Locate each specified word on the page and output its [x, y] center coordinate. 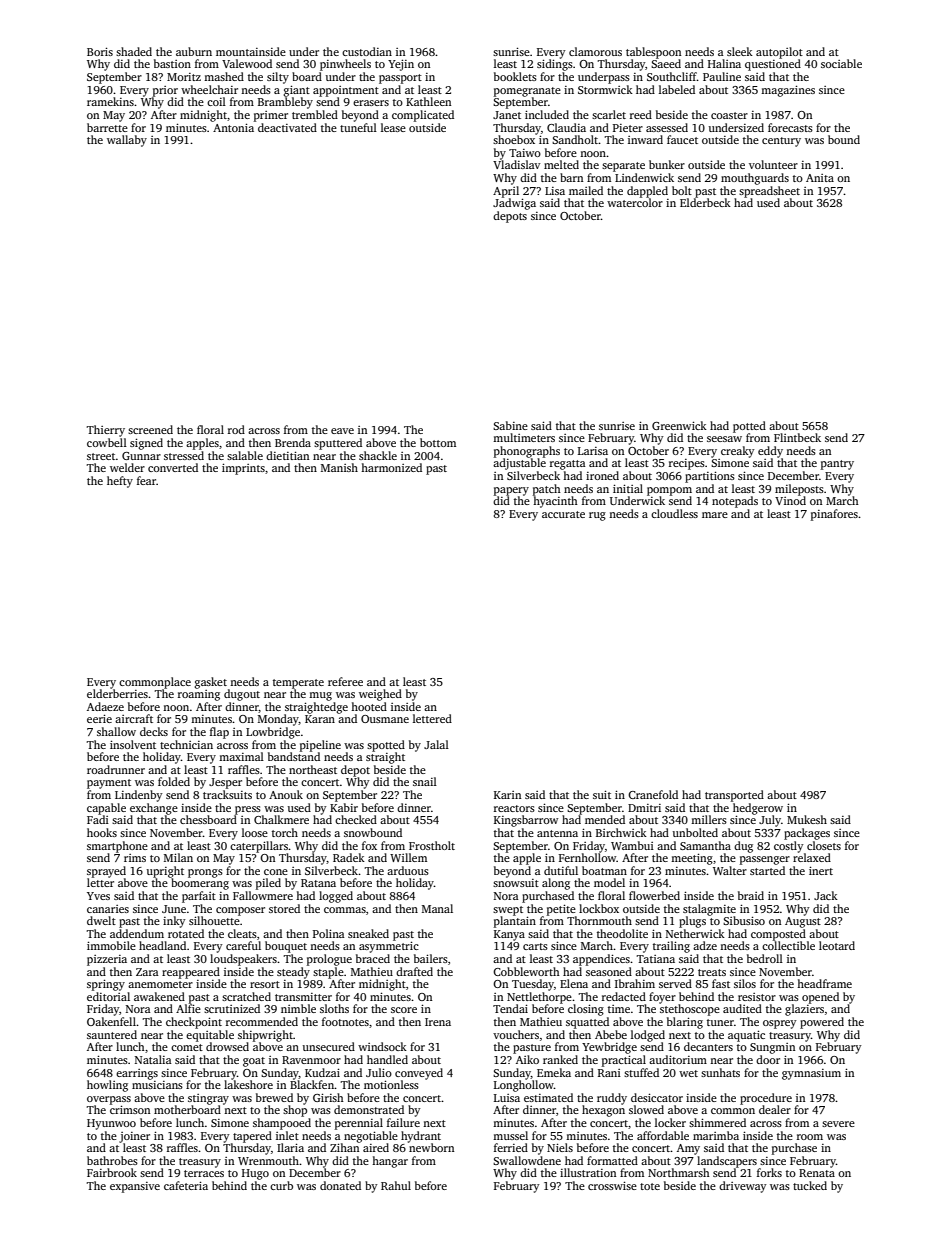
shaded [134, 51]
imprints [243, 469]
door [768, 1059]
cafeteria [186, 1185]
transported [734, 796]
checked [356, 819]
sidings [555, 65]
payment [109, 784]
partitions [710, 477]
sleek [740, 51]
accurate [563, 514]
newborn [431, 1147]
